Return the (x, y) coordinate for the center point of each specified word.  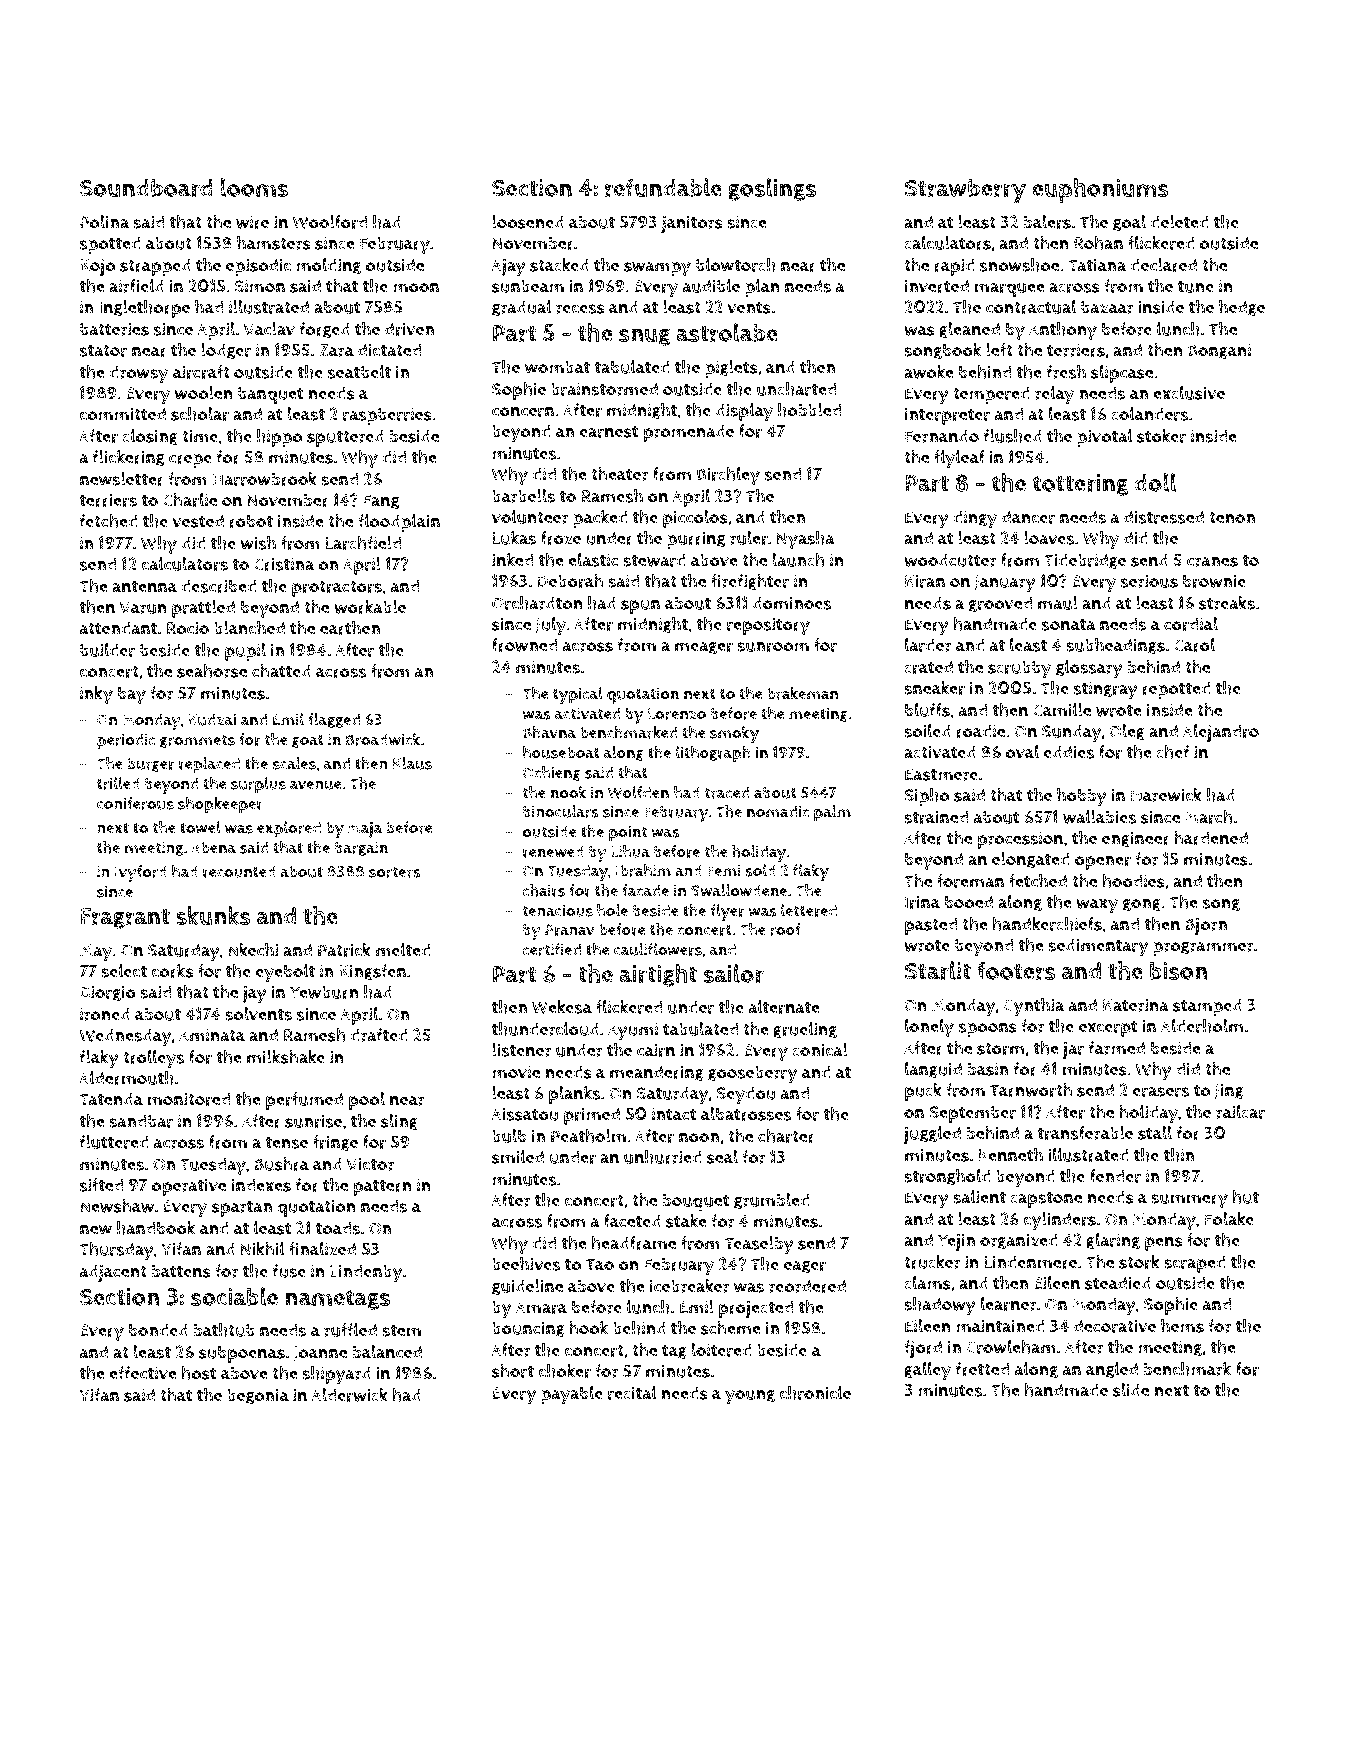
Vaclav (269, 329)
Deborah (570, 581)
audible (711, 286)
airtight (658, 975)
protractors (337, 589)
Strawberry (965, 191)
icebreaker (689, 1286)
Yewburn (324, 992)
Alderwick (349, 1395)
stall (1155, 1133)
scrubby (1019, 669)
